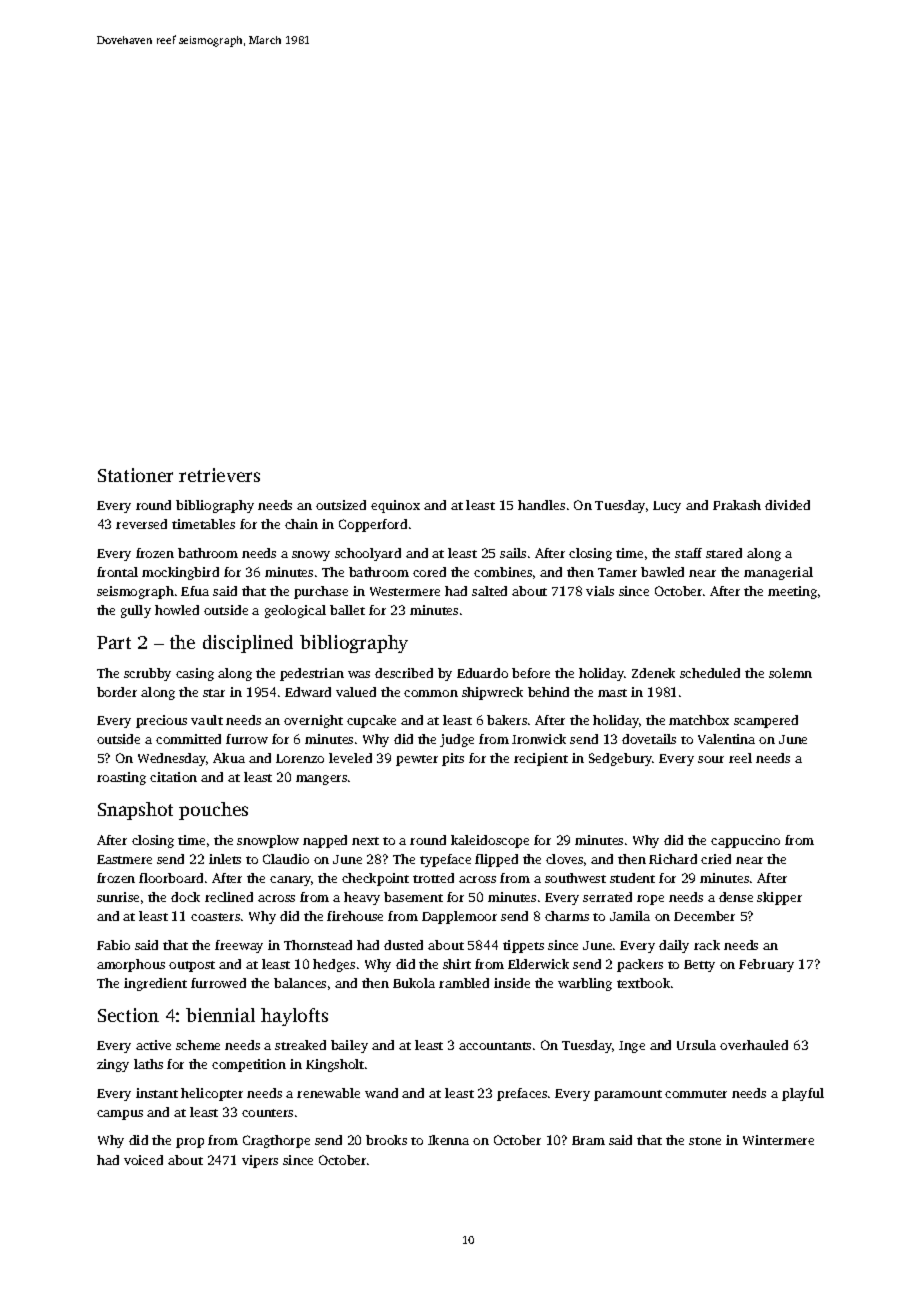 The height and width of the screenshot is (1314, 924). What do you see at coordinates (157, 1093) in the screenshot?
I see `instant` at bounding box center [157, 1093].
